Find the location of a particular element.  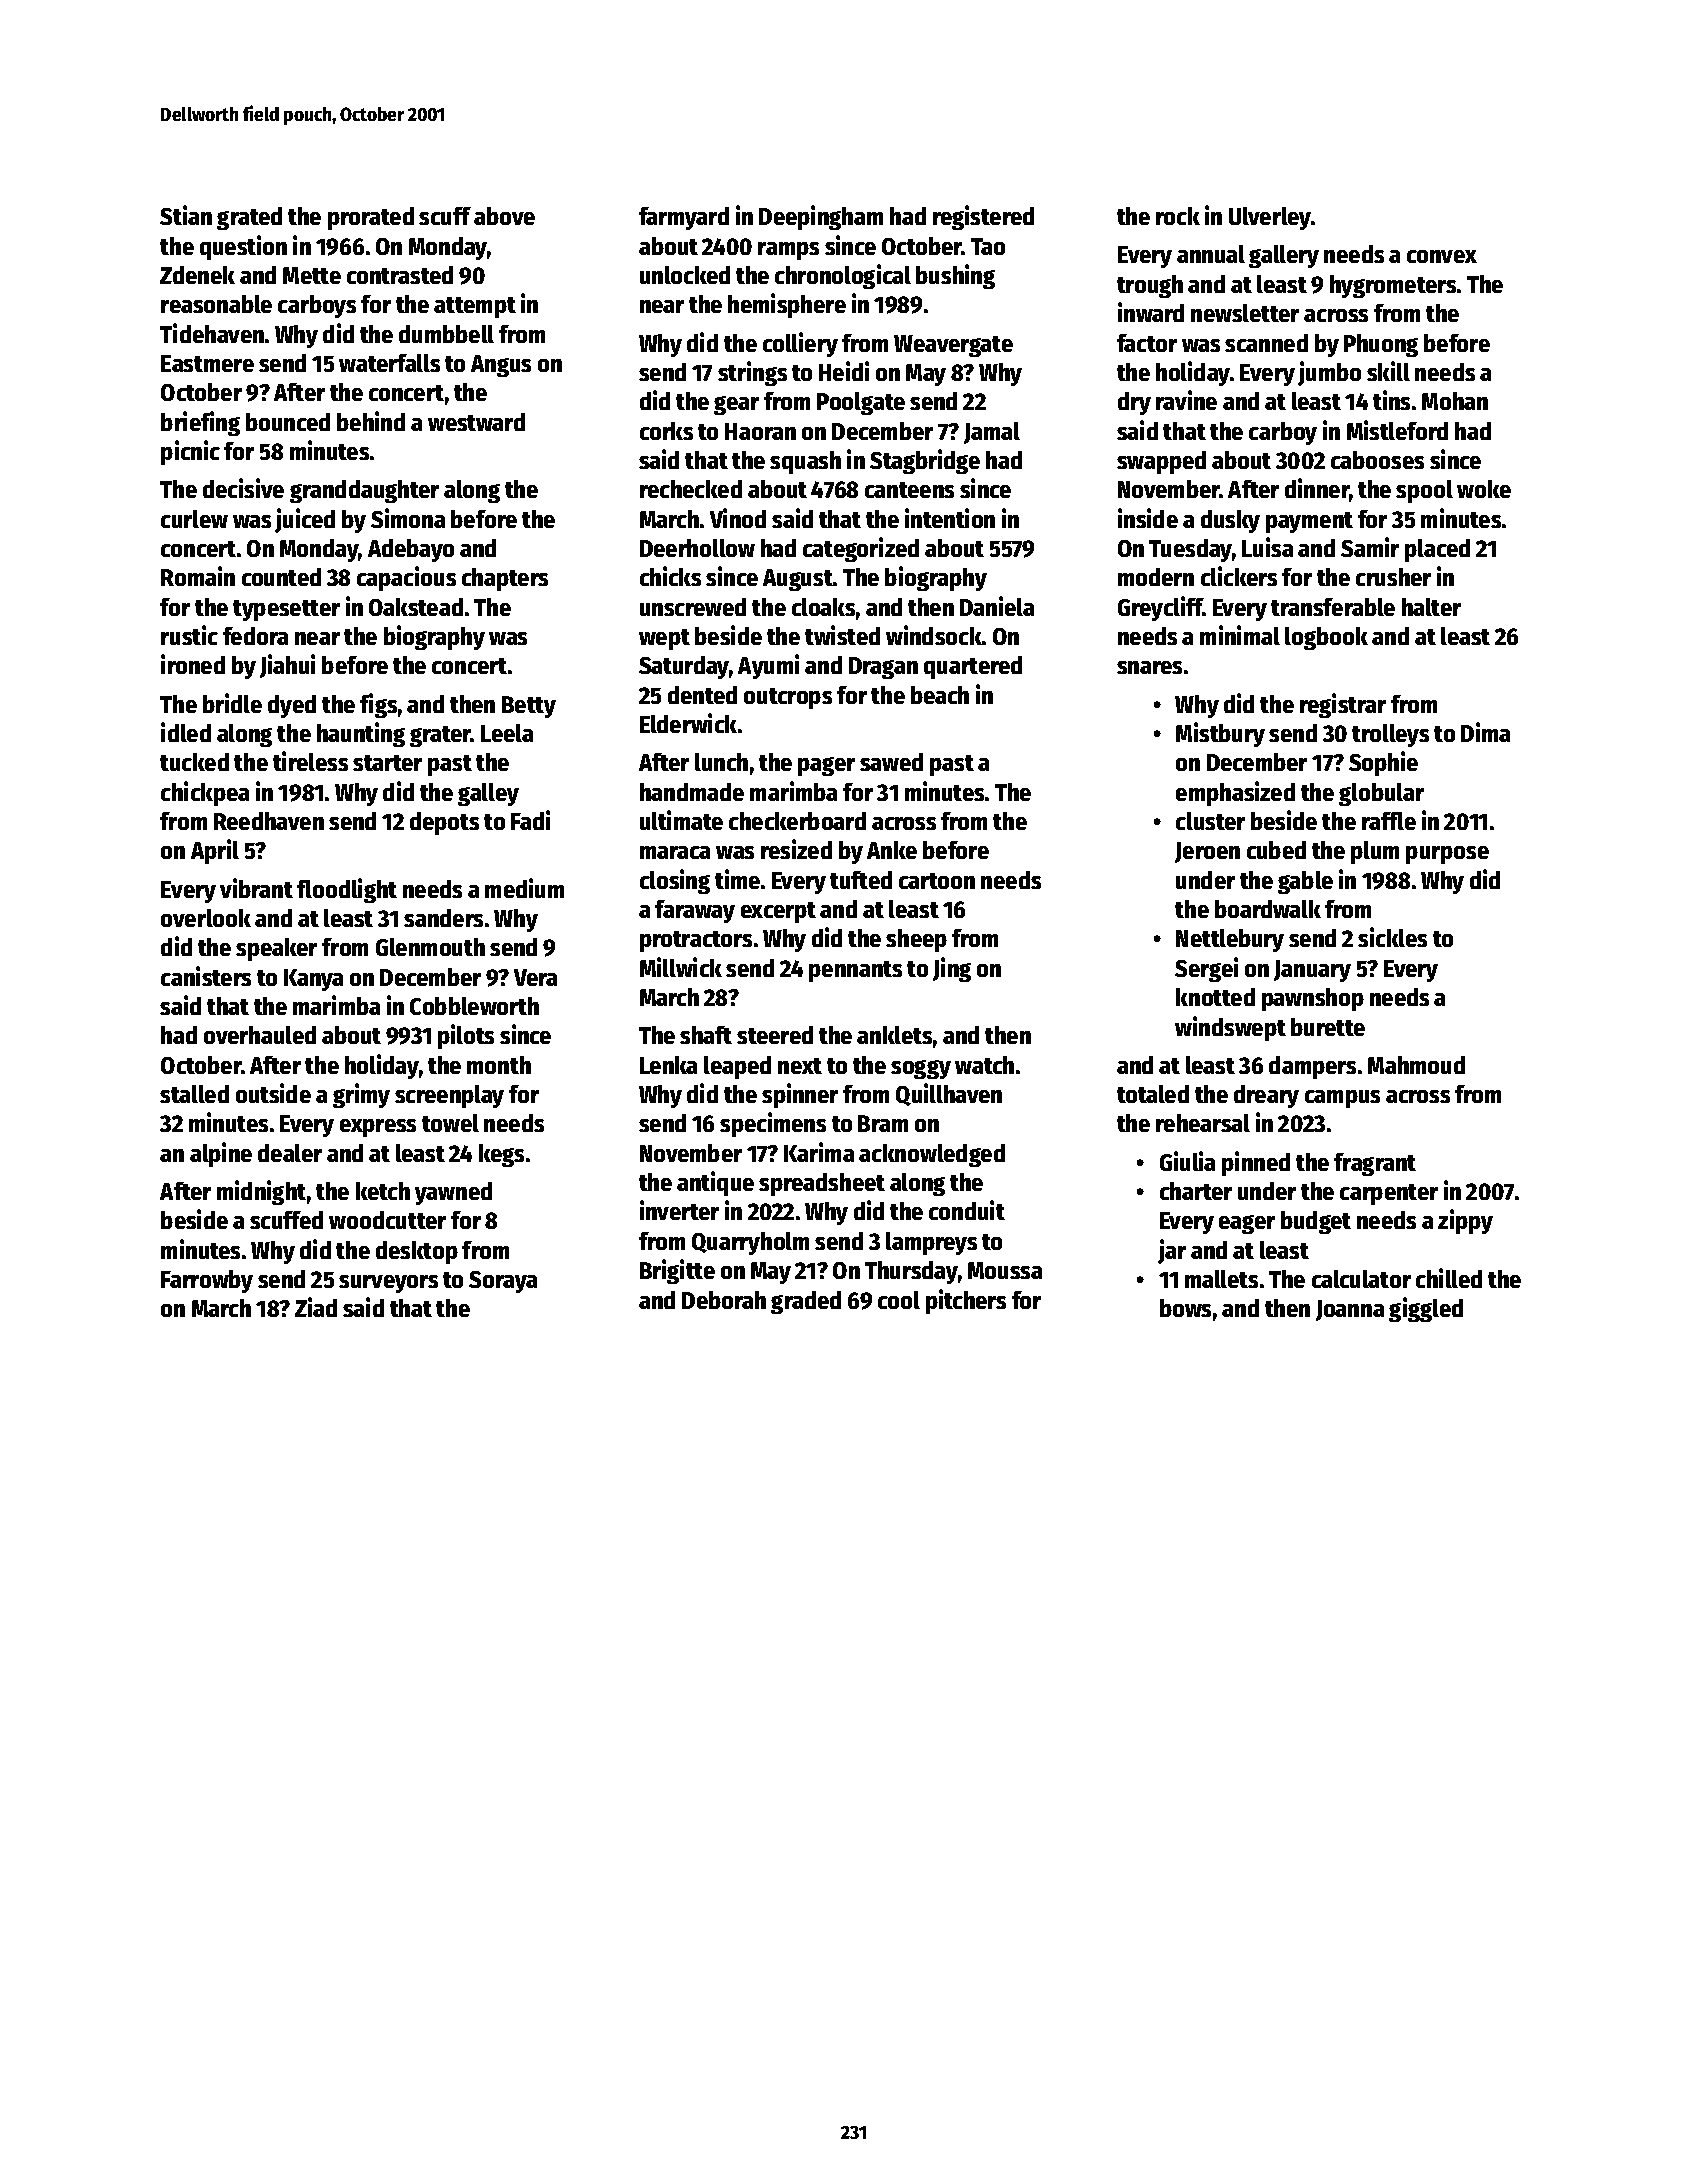

westward is located at coordinates (476, 422).
